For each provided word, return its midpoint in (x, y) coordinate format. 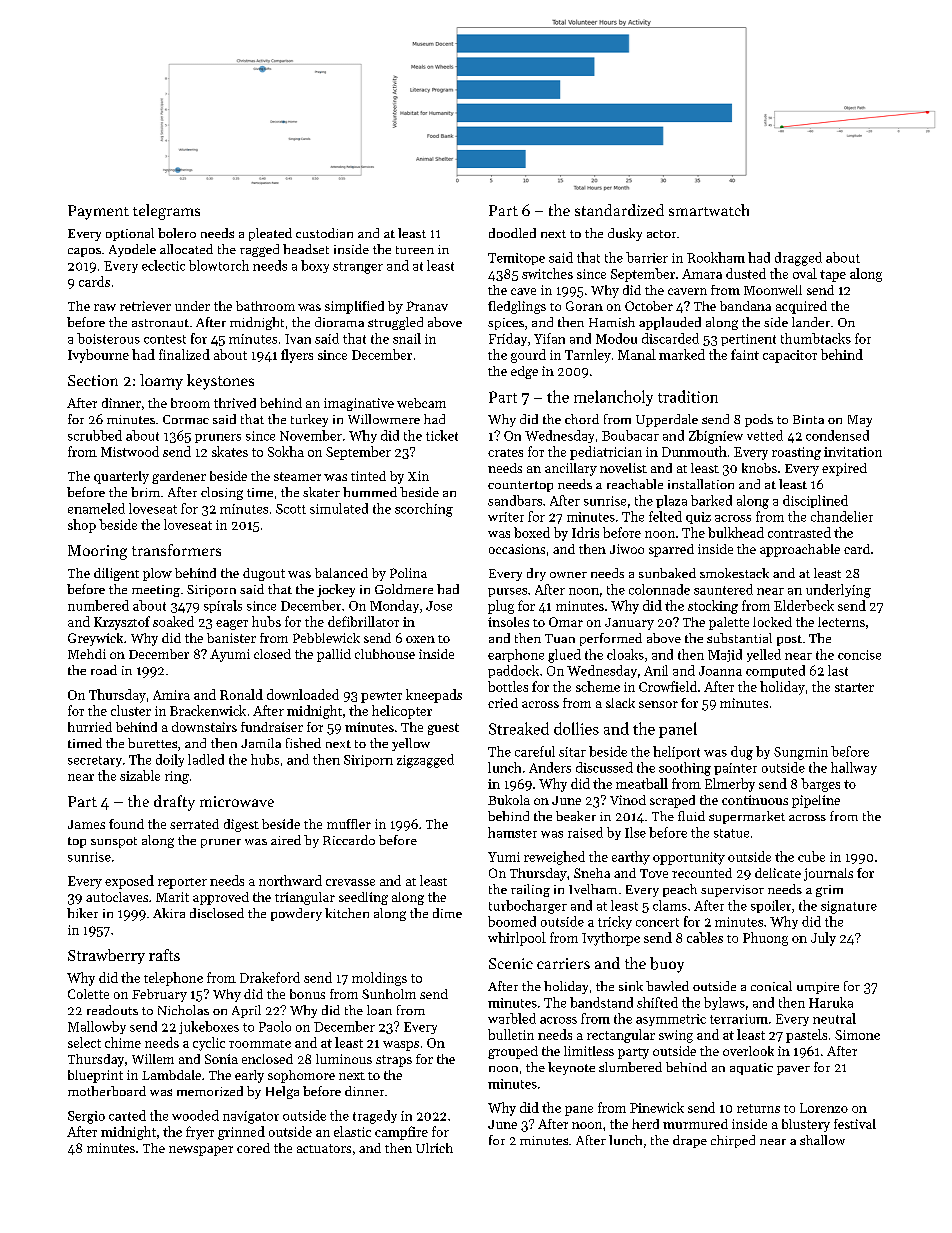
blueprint (95, 1076)
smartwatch (709, 210)
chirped (733, 1141)
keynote (571, 1068)
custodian (324, 233)
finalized (184, 354)
